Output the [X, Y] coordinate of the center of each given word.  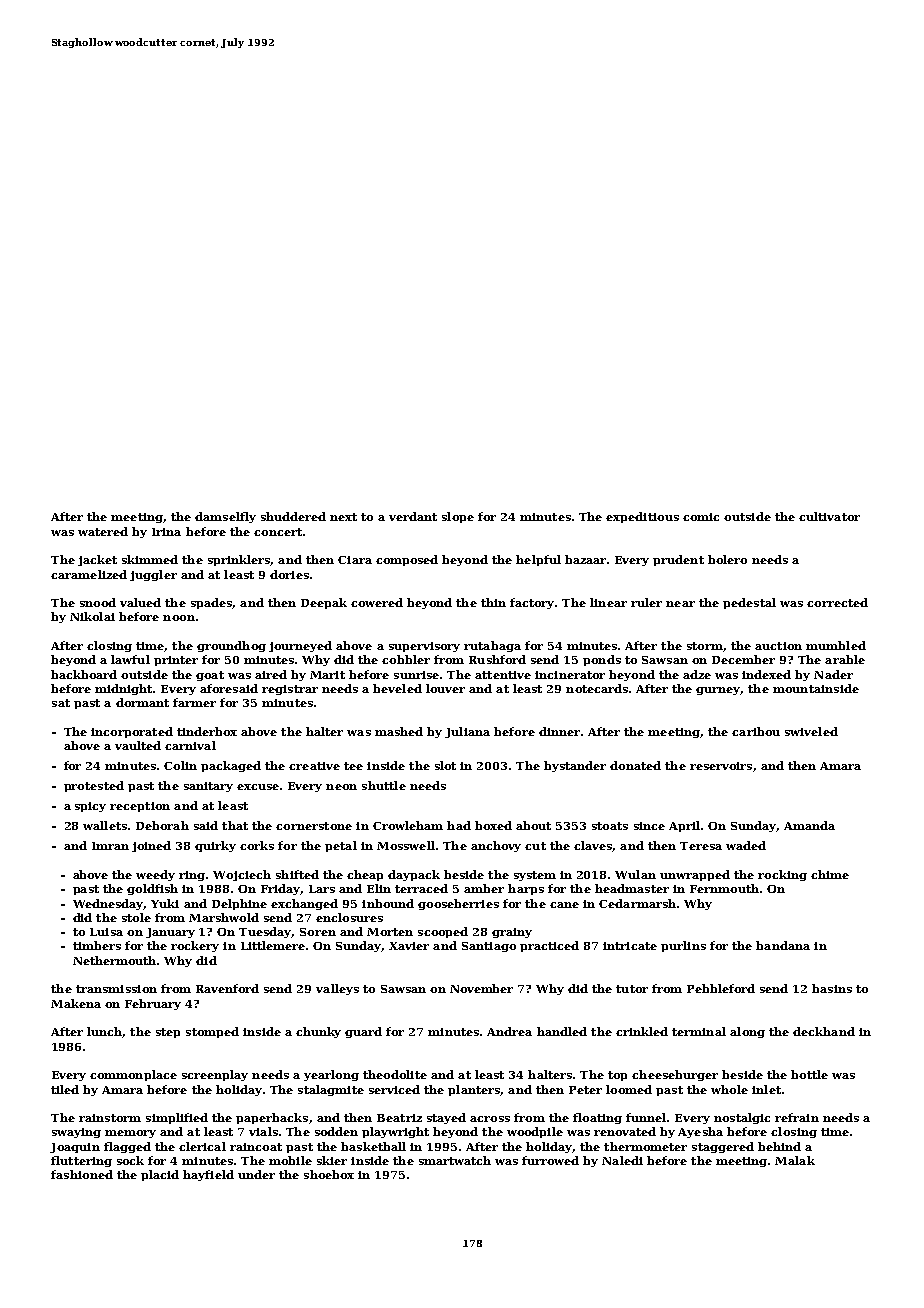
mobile [290, 1160]
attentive [503, 675]
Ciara [355, 560]
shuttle [384, 785]
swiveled [811, 731]
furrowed [550, 1160]
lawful [130, 659]
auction [778, 646]
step [168, 1033]
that [235, 825]
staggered [723, 1147]
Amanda [809, 825]
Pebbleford [721, 988]
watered [103, 531]
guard [363, 1032]
